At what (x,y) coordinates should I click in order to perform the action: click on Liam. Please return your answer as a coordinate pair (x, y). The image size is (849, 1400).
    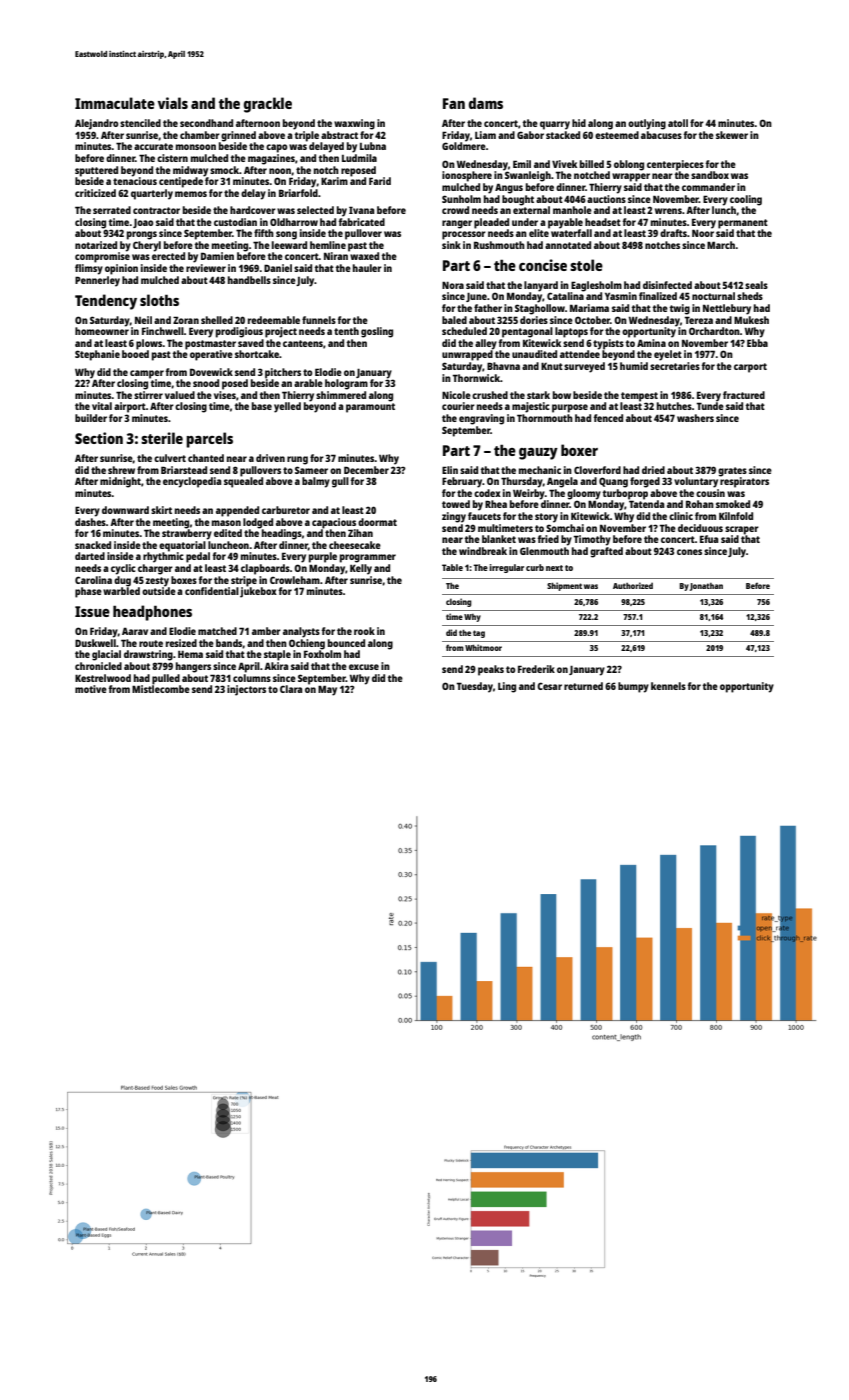
    Looking at the image, I should click on (485, 135).
